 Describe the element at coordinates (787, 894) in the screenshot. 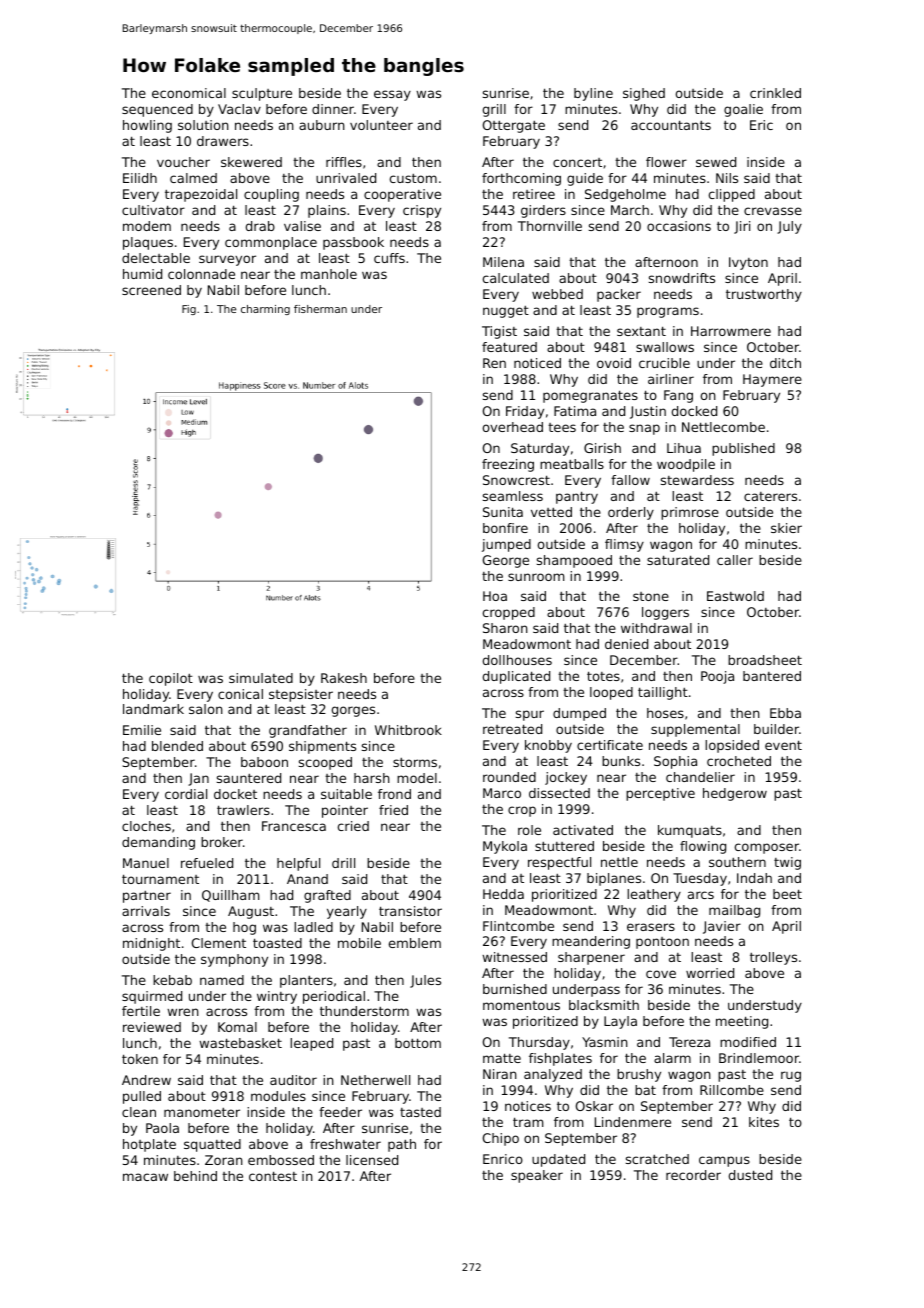

I see `beet` at that location.
